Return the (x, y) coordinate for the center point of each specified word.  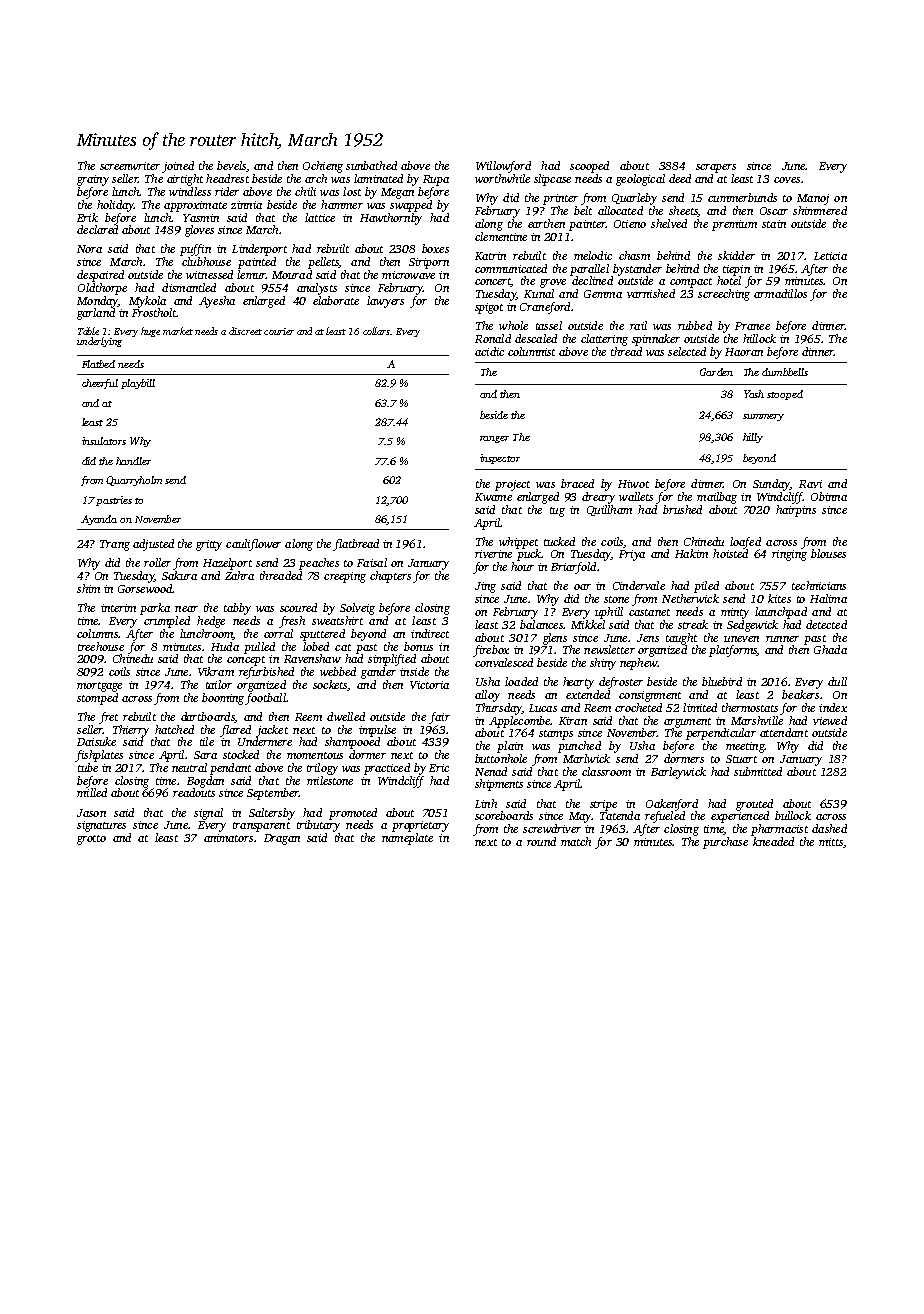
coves (787, 180)
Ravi (810, 484)
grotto (91, 840)
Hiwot (633, 484)
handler (133, 461)
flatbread (356, 545)
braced (577, 483)
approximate (195, 206)
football (265, 699)
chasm (634, 255)
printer (560, 199)
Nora (89, 249)
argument (687, 723)
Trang (115, 545)
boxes (435, 248)
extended (588, 694)
